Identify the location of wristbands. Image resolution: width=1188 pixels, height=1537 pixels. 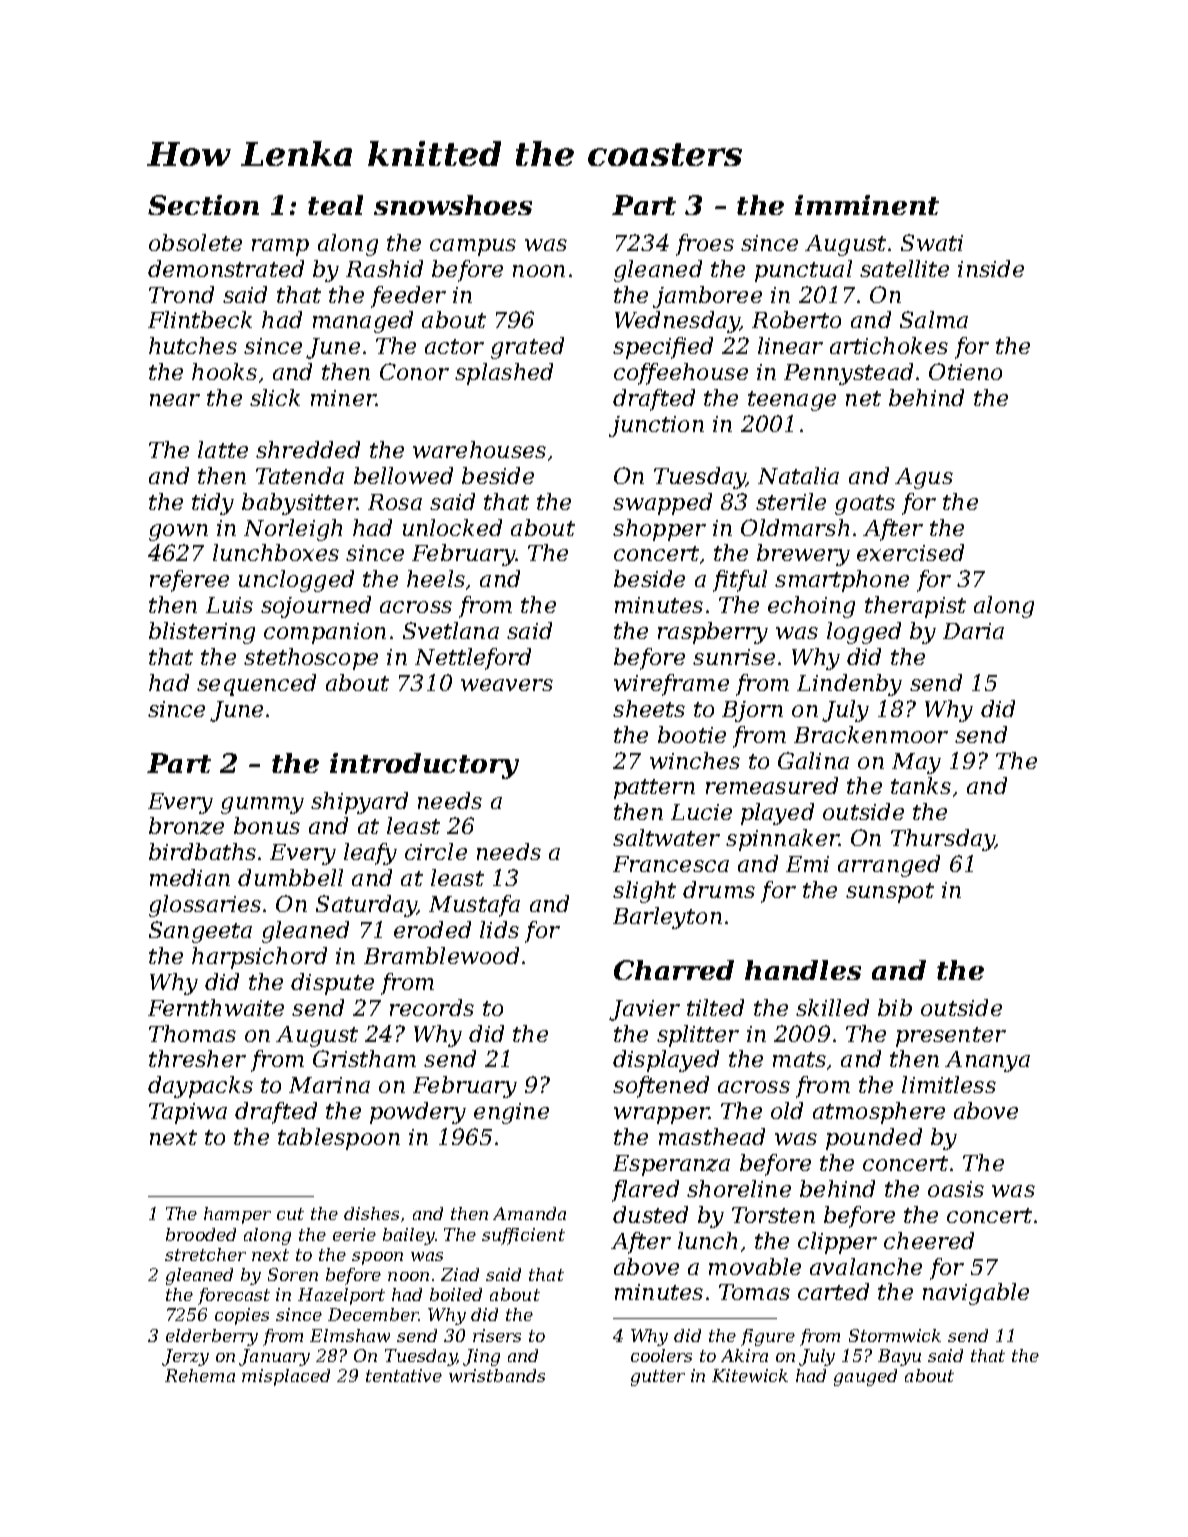
(497, 1375).
